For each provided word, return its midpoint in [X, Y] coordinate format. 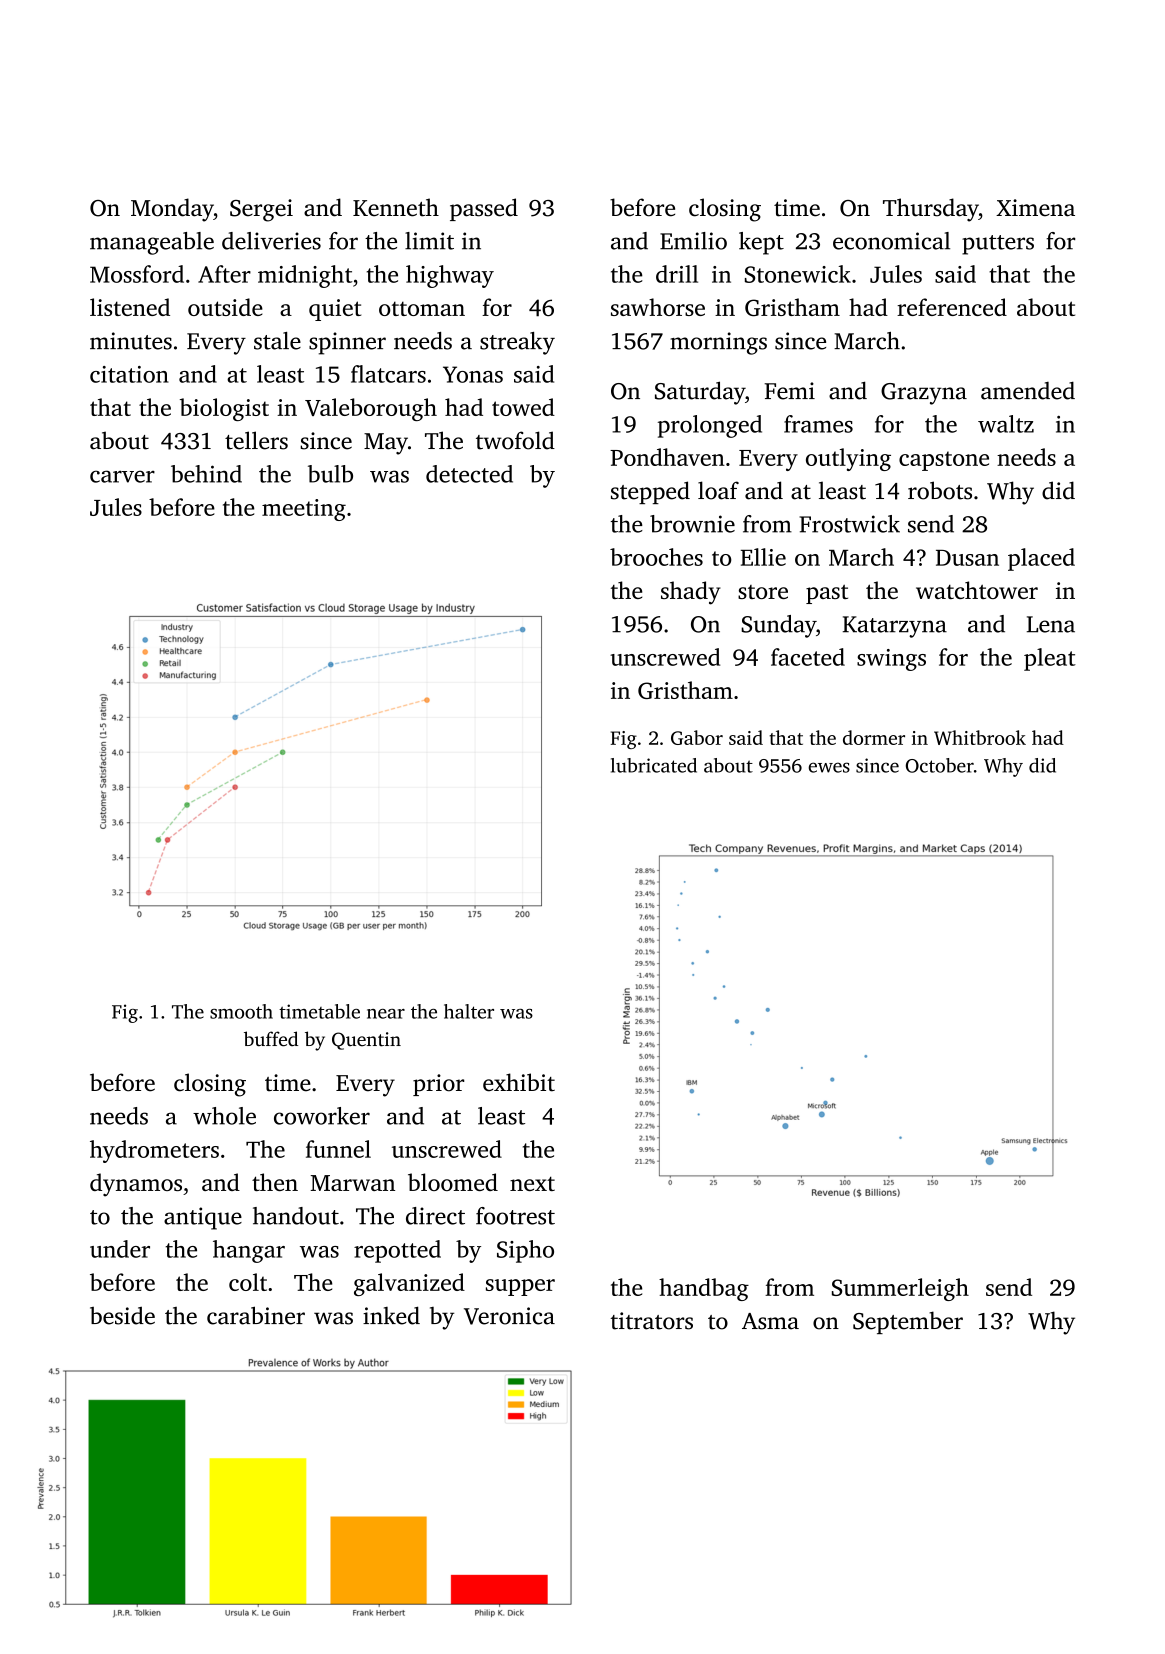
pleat [1050, 659]
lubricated [654, 765]
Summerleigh [900, 1289]
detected [469, 474]
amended [1028, 390]
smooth [241, 1011]
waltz [1006, 424]
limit [429, 241]
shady [691, 593]
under [120, 1249]
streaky [517, 343]
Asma [770, 1321]
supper [520, 1287]
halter [469, 1011]
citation [129, 374]
